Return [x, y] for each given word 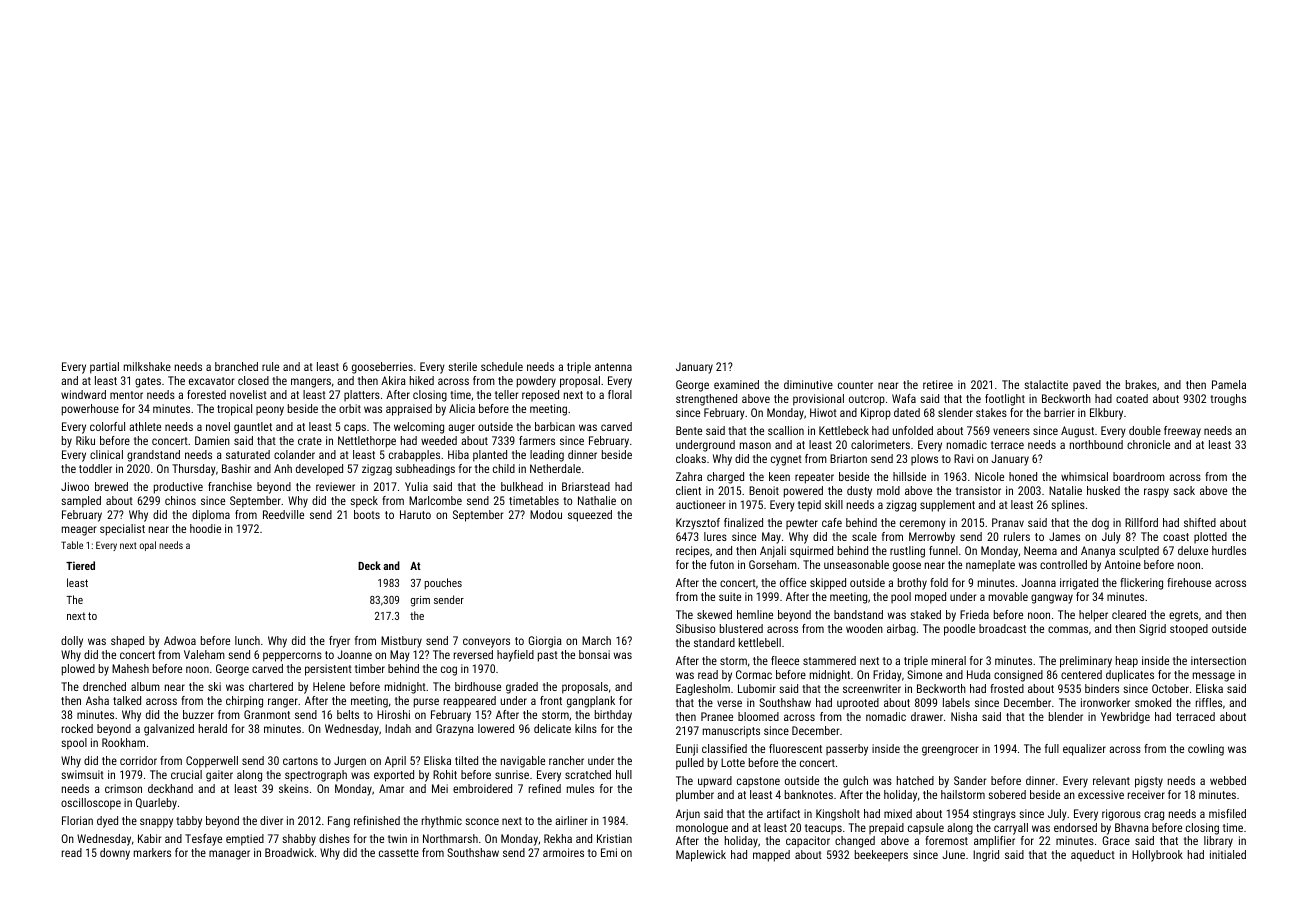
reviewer [335, 486]
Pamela [1229, 384]
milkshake [147, 366]
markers [152, 852]
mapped [771, 856]
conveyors [486, 643]
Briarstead [586, 486]
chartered [271, 686]
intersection [1218, 660]
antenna [613, 367]
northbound [1096, 444]
